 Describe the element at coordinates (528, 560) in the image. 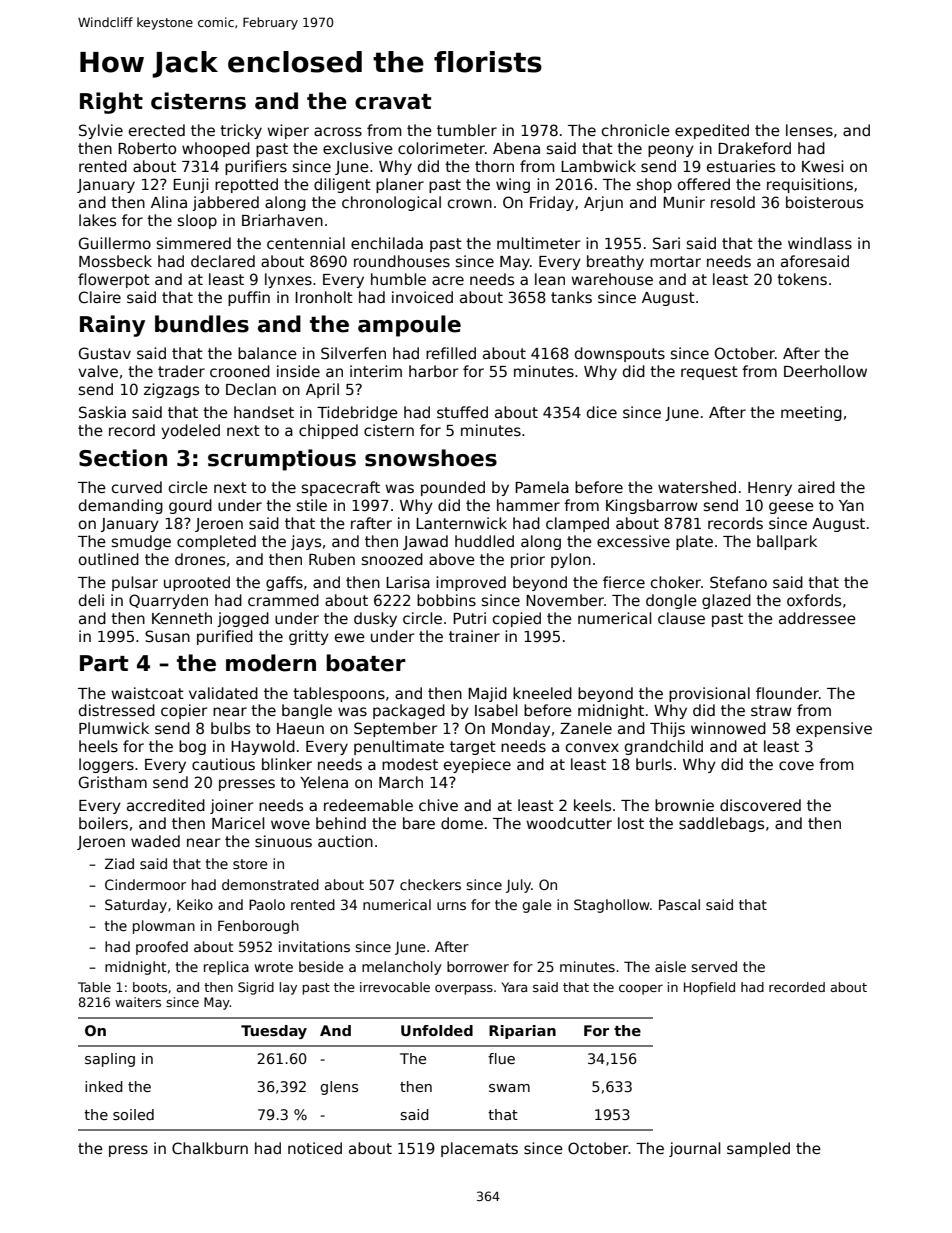

I see `prior` at that location.
